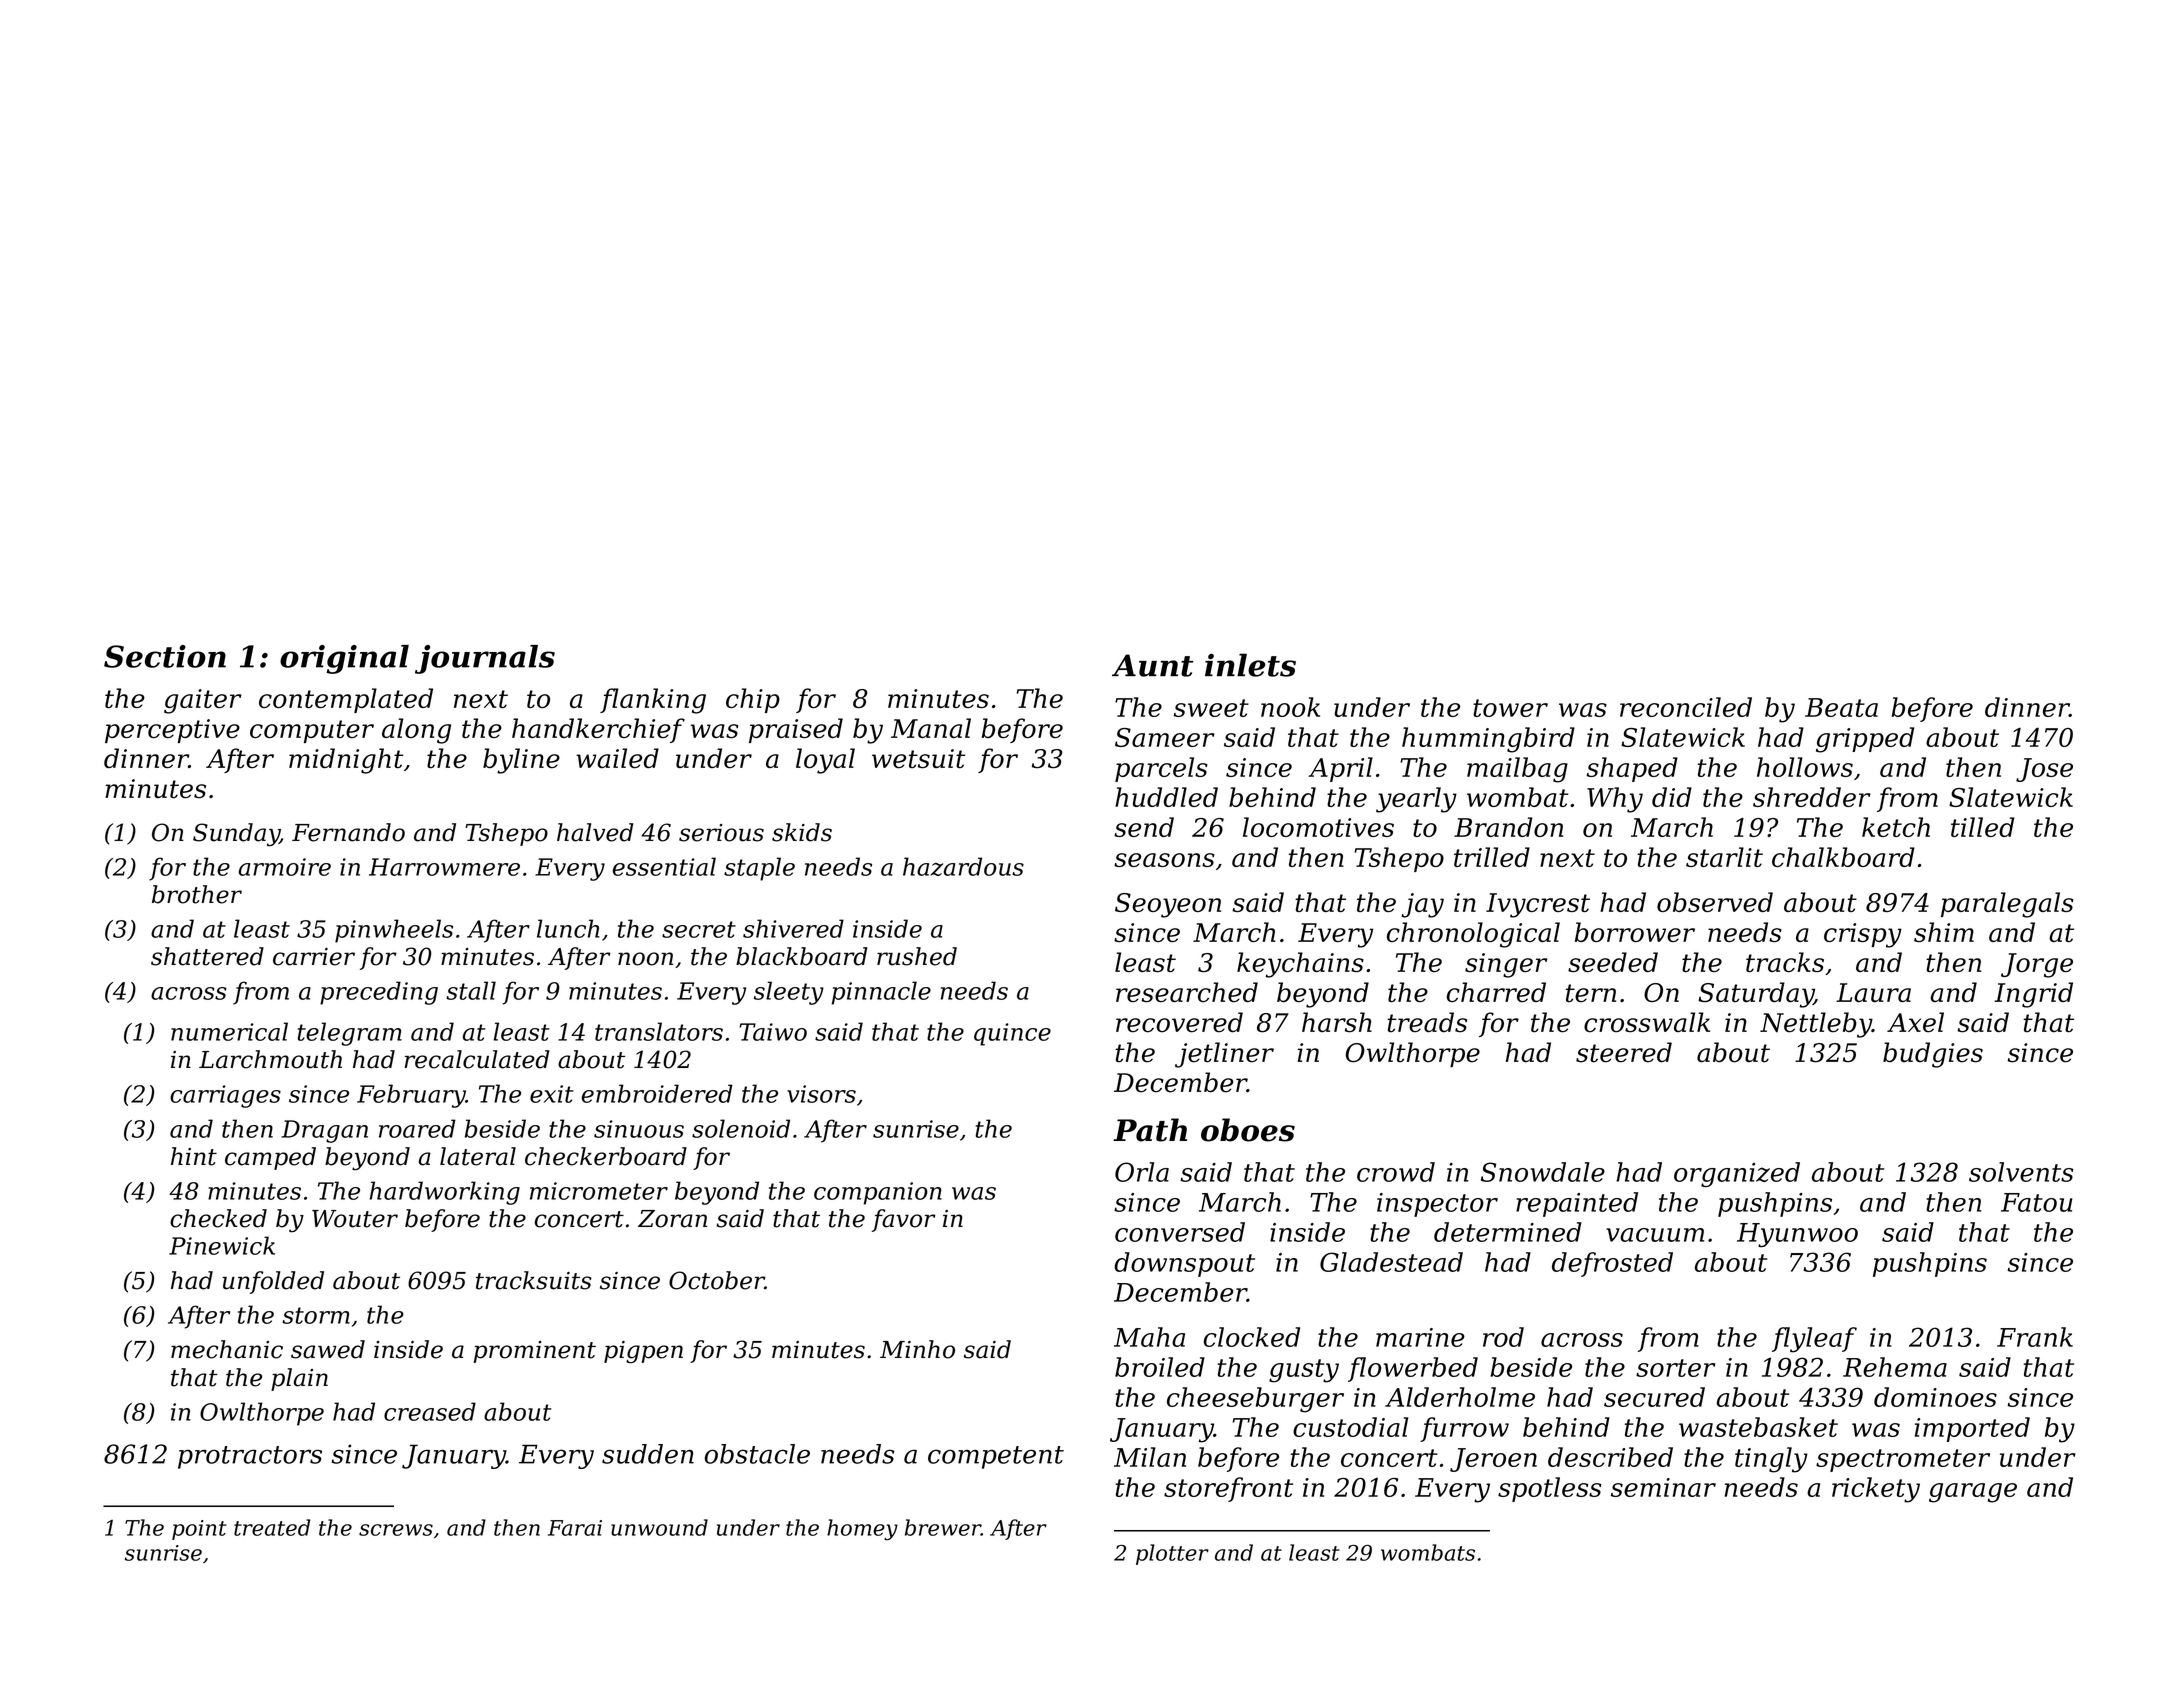 The height and width of the screenshot is (1683, 2178). I want to click on flyleaf, so click(1814, 1340).
